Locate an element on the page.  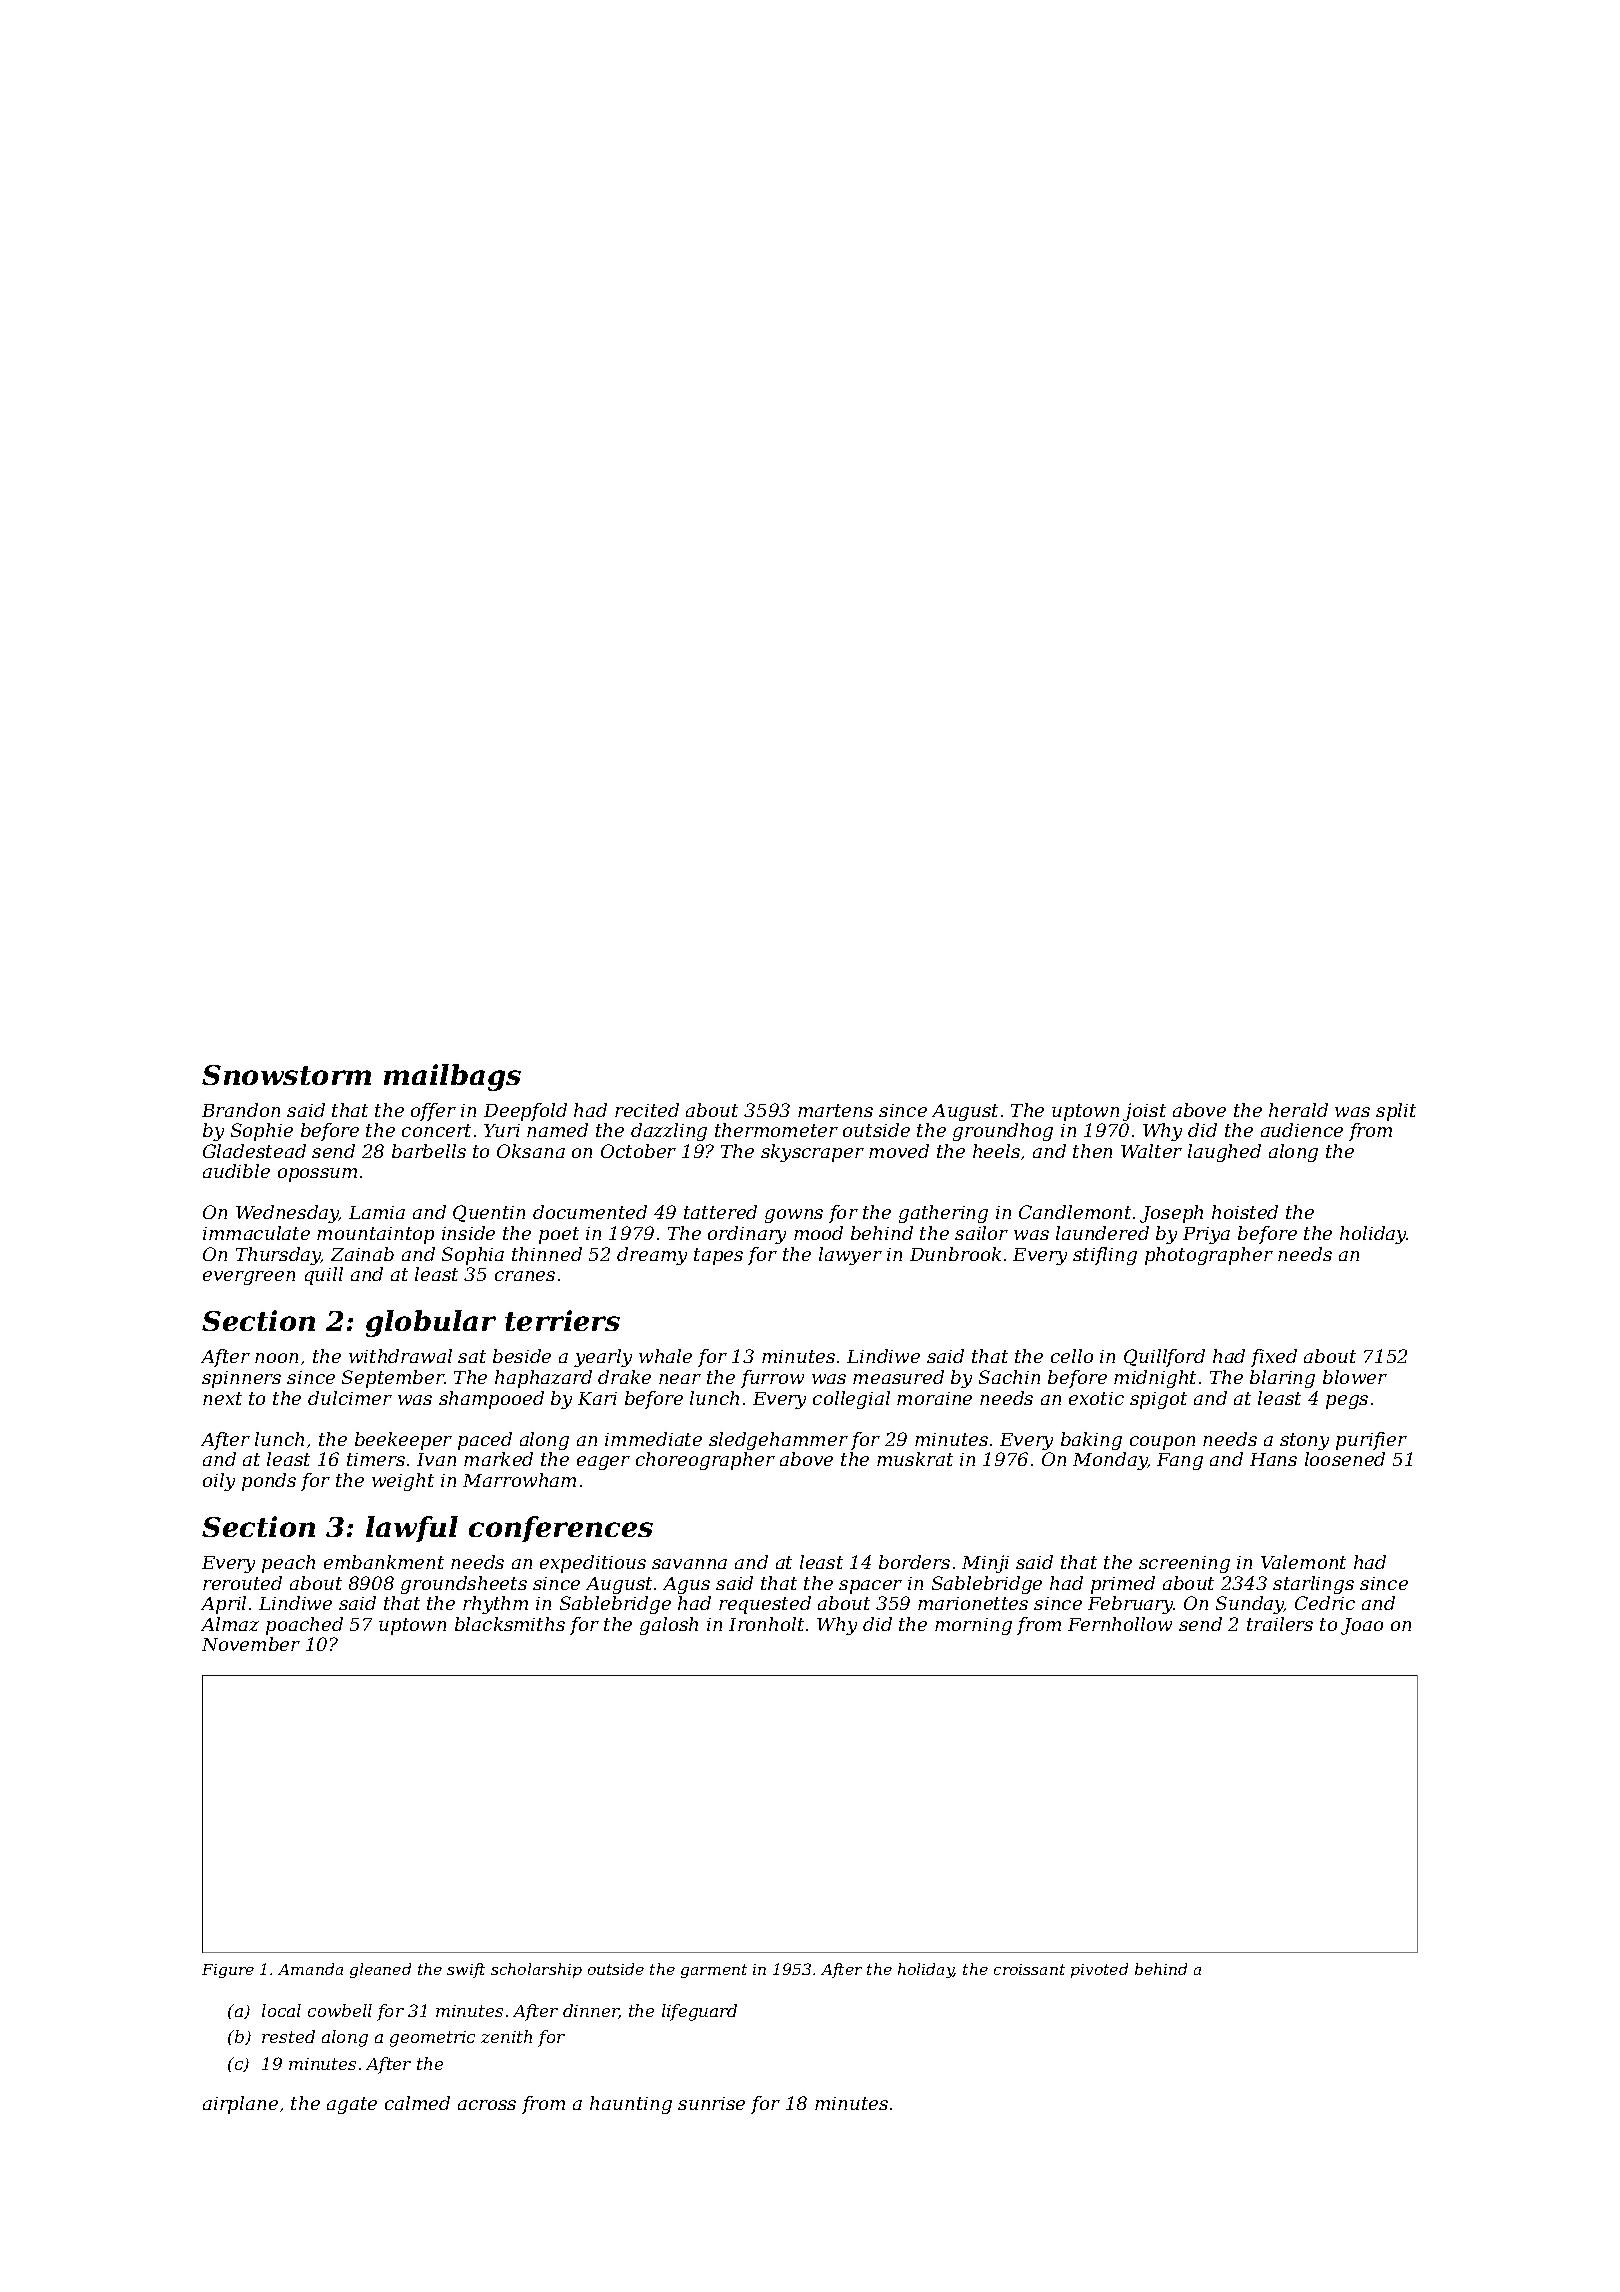
rested is located at coordinates (288, 2036).
